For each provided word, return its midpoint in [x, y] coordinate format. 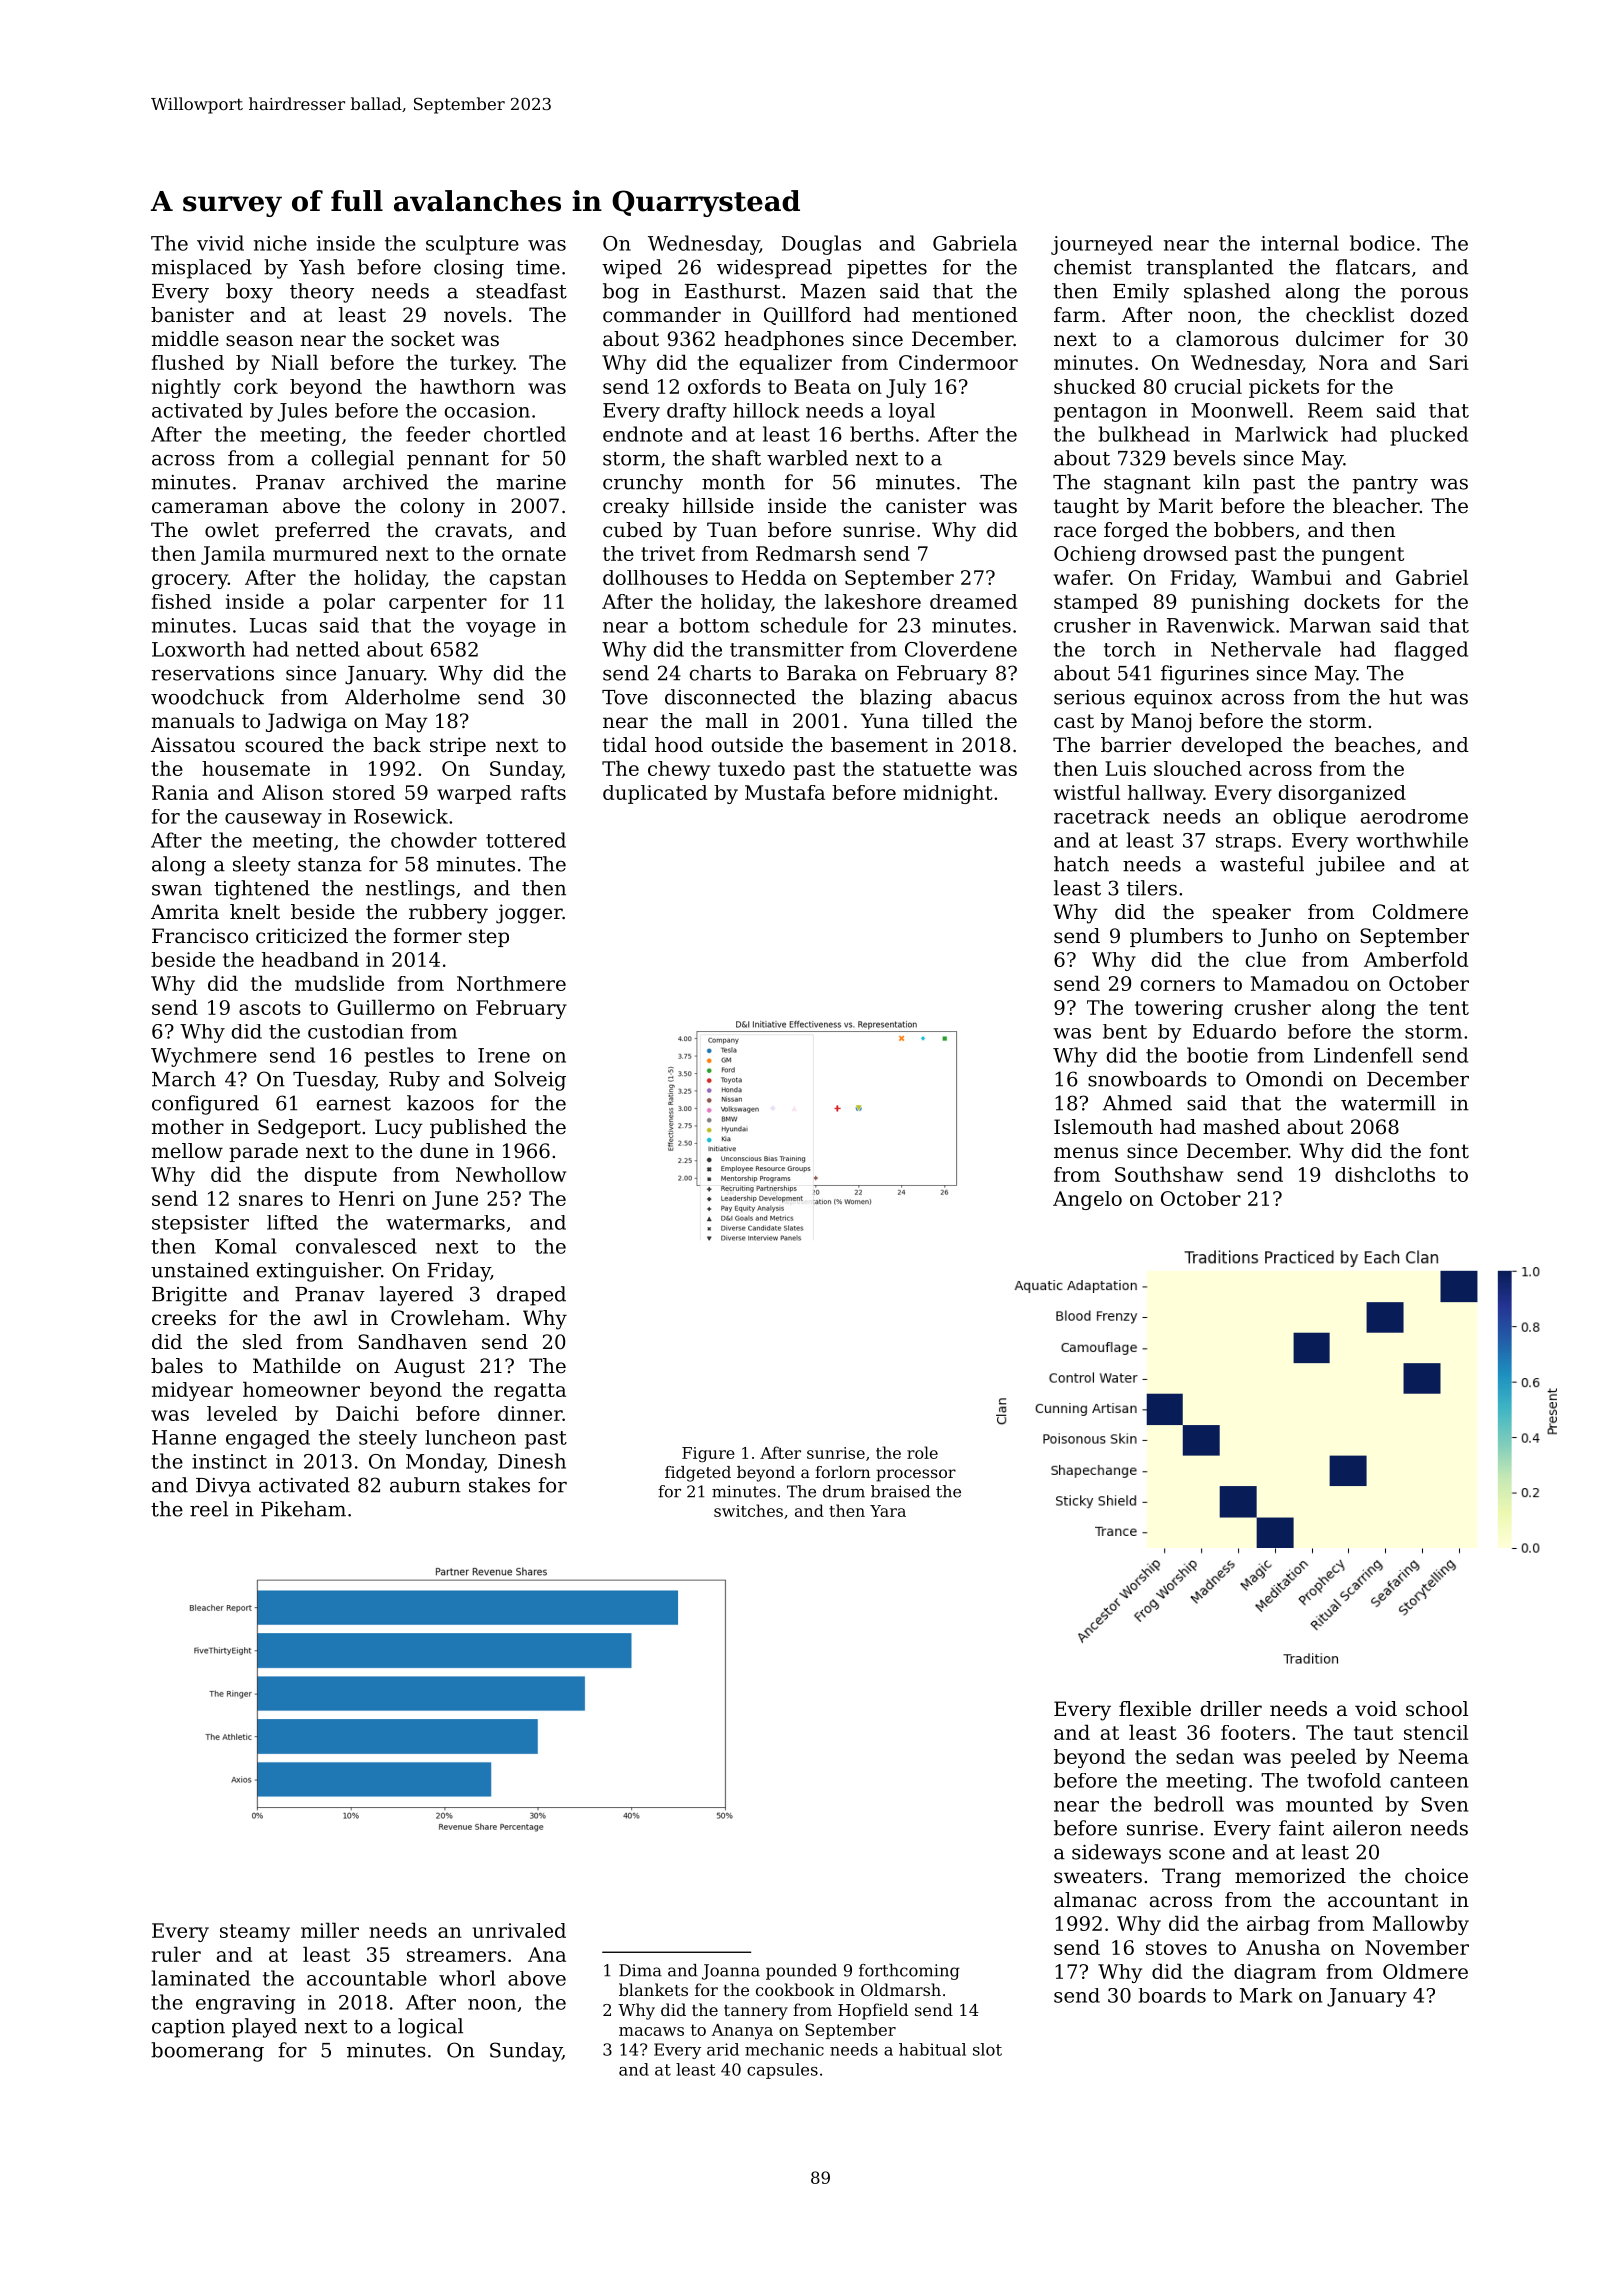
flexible [1155, 1708]
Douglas [821, 245]
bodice [1382, 243]
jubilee [1350, 866]
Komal [245, 1246]
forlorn [843, 1472]
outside [747, 745]
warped [474, 794]
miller [330, 1930]
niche [280, 243]
